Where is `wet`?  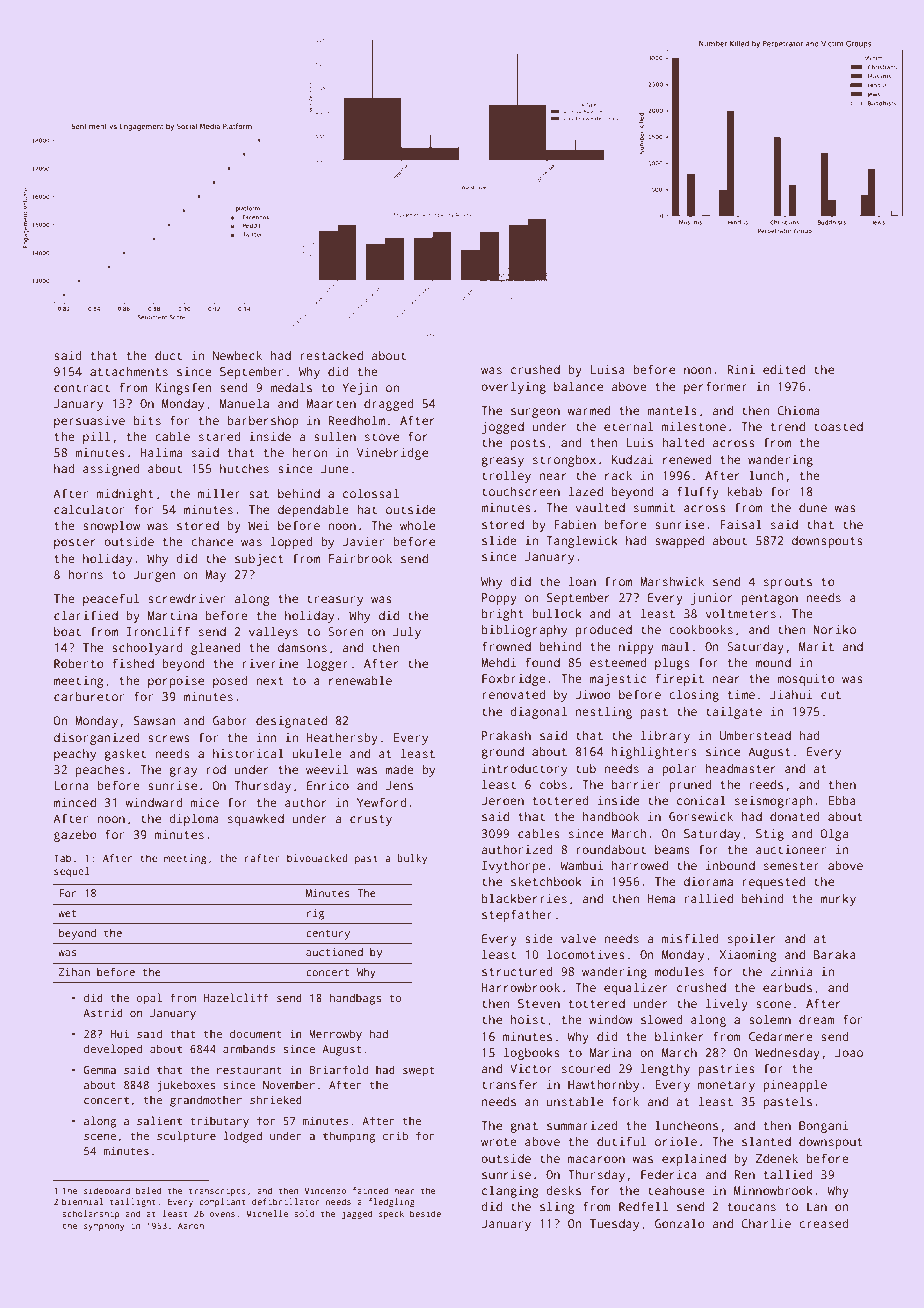
wet is located at coordinates (67, 913).
